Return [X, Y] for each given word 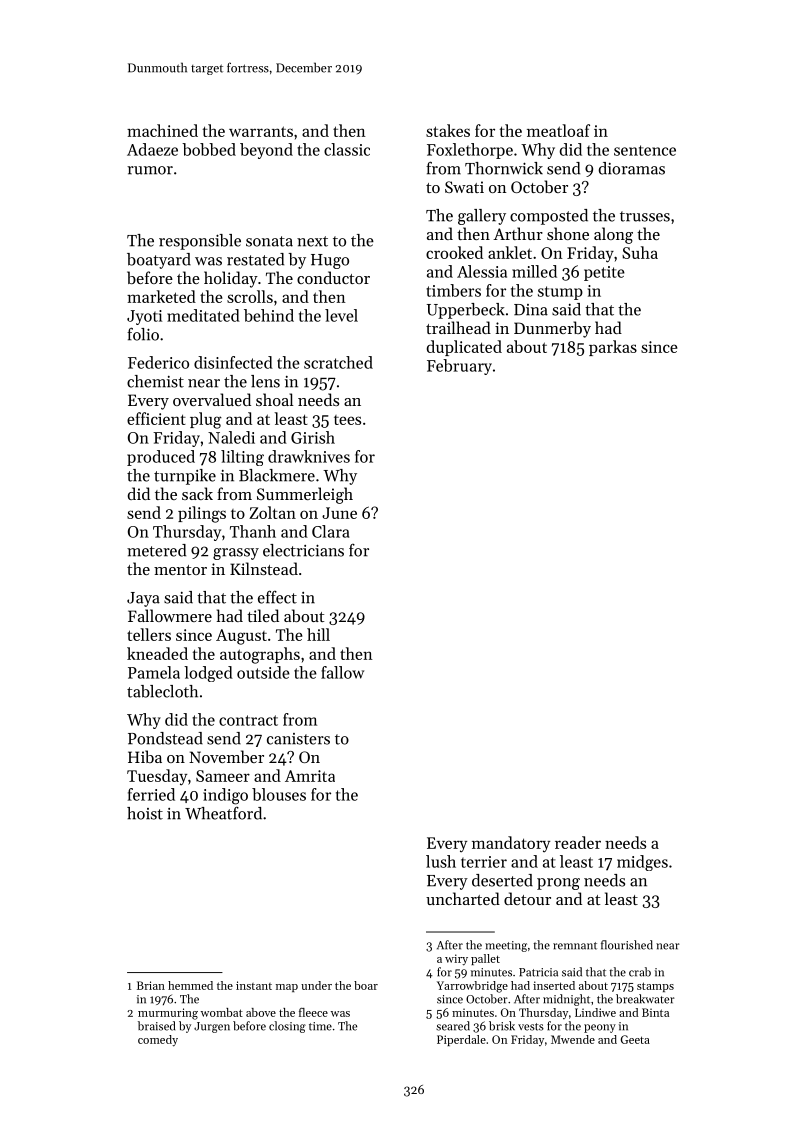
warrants [261, 131]
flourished [627, 945]
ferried [151, 794]
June [339, 513]
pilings [202, 514]
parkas [613, 348]
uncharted [463, 898]
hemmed [190, 985]
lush [441, 861]
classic [347, 149]
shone [568, 233]
